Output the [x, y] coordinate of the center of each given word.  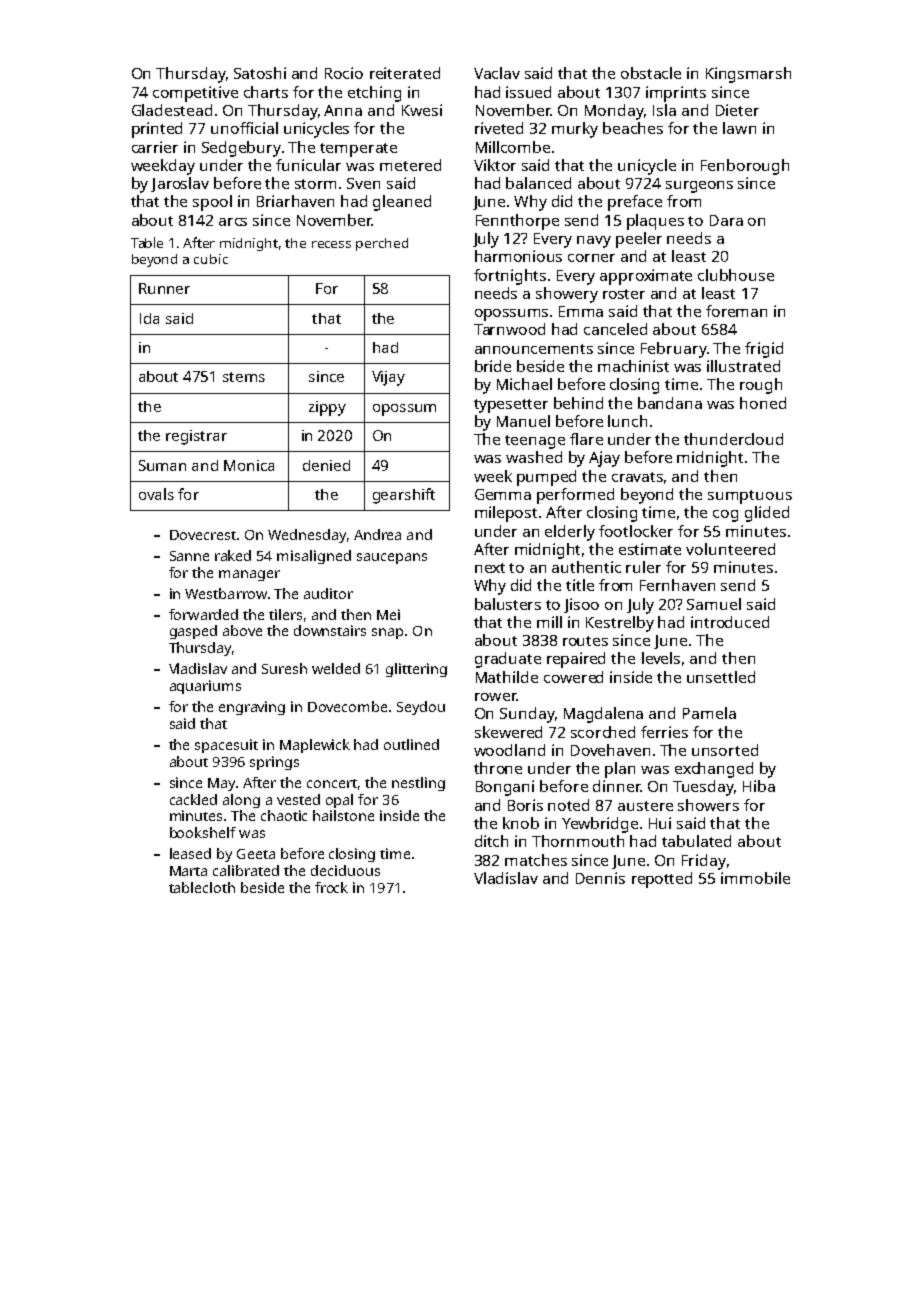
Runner [164, 288]
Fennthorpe [517, 222]
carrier [155, 147]
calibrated [246, 870]
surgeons [699, 187]
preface [635, 203]
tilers [285, 614]
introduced [730, 622]
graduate [508, 660]
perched [382, 244]
